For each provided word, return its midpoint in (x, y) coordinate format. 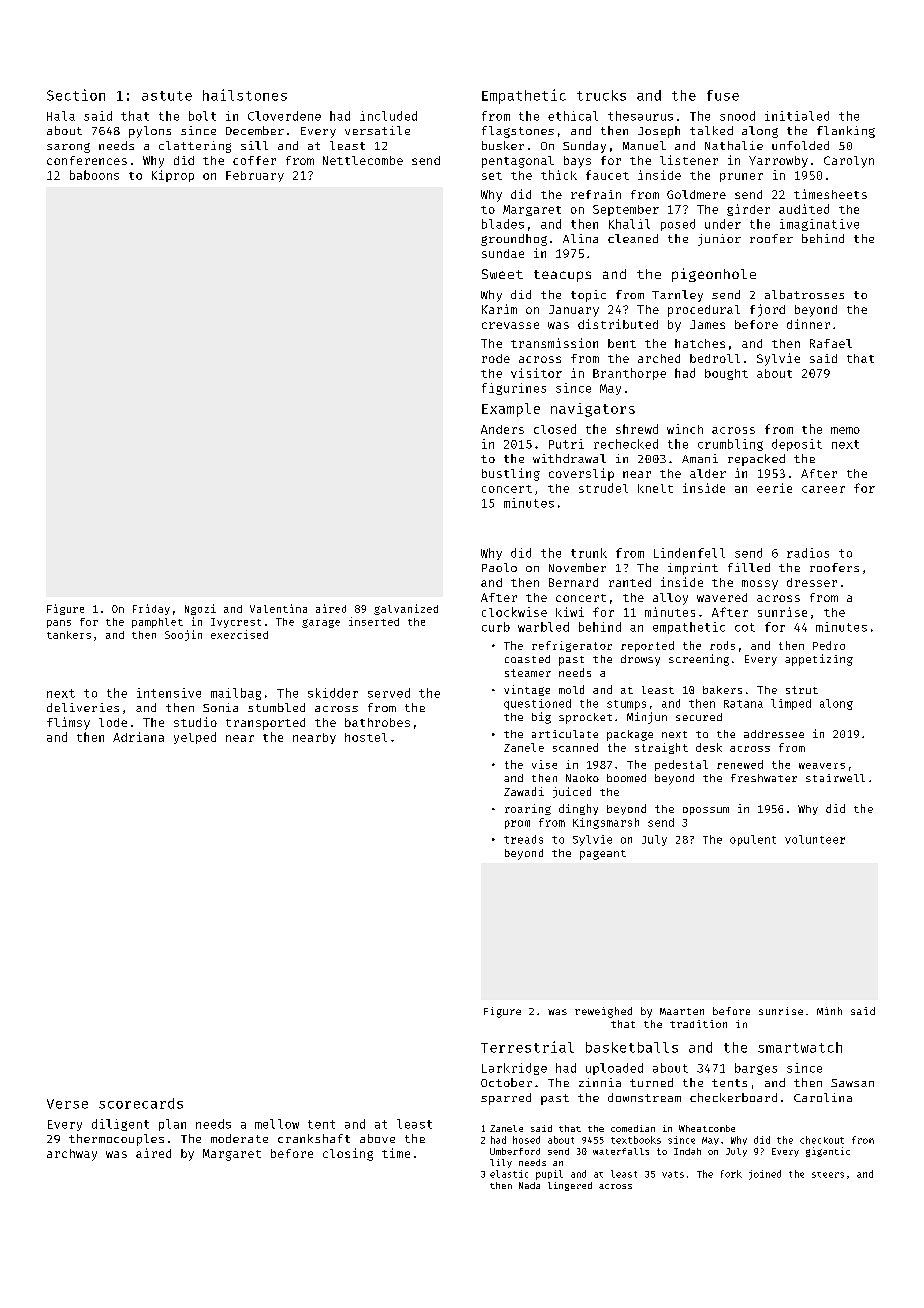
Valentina (278, 608)
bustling (511, 474)
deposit (797, 445)
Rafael (831, 343)
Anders (502, 429)
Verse (67, 1104)
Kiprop (173, 176)
